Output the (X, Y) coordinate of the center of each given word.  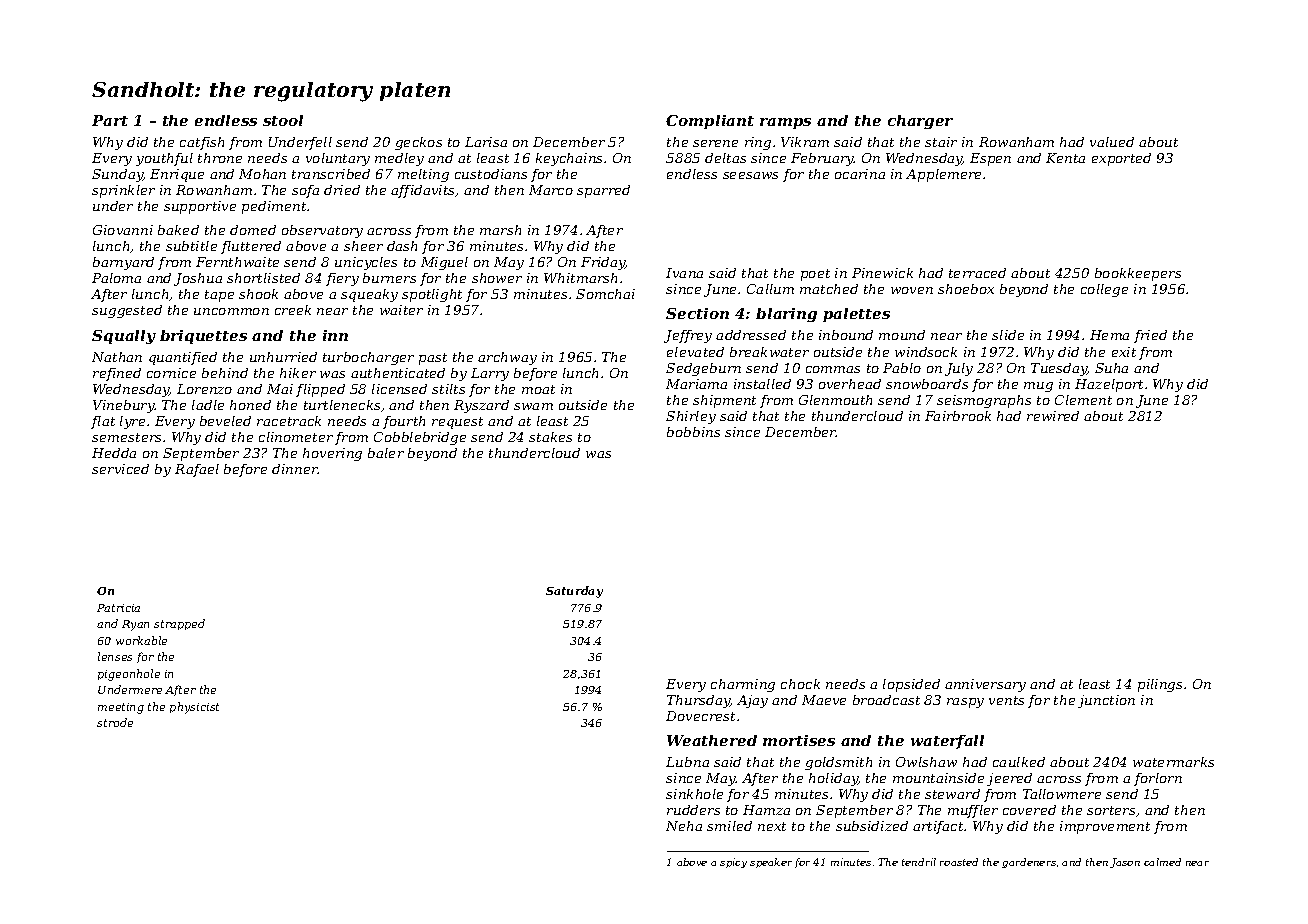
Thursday (699, 701)
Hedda (114, 453)
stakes (550, 437)
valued (1112, 142)
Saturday (574, 592)
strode (115, 722)
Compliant (710, 122)
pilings (1160, 685)
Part (110, 120)
